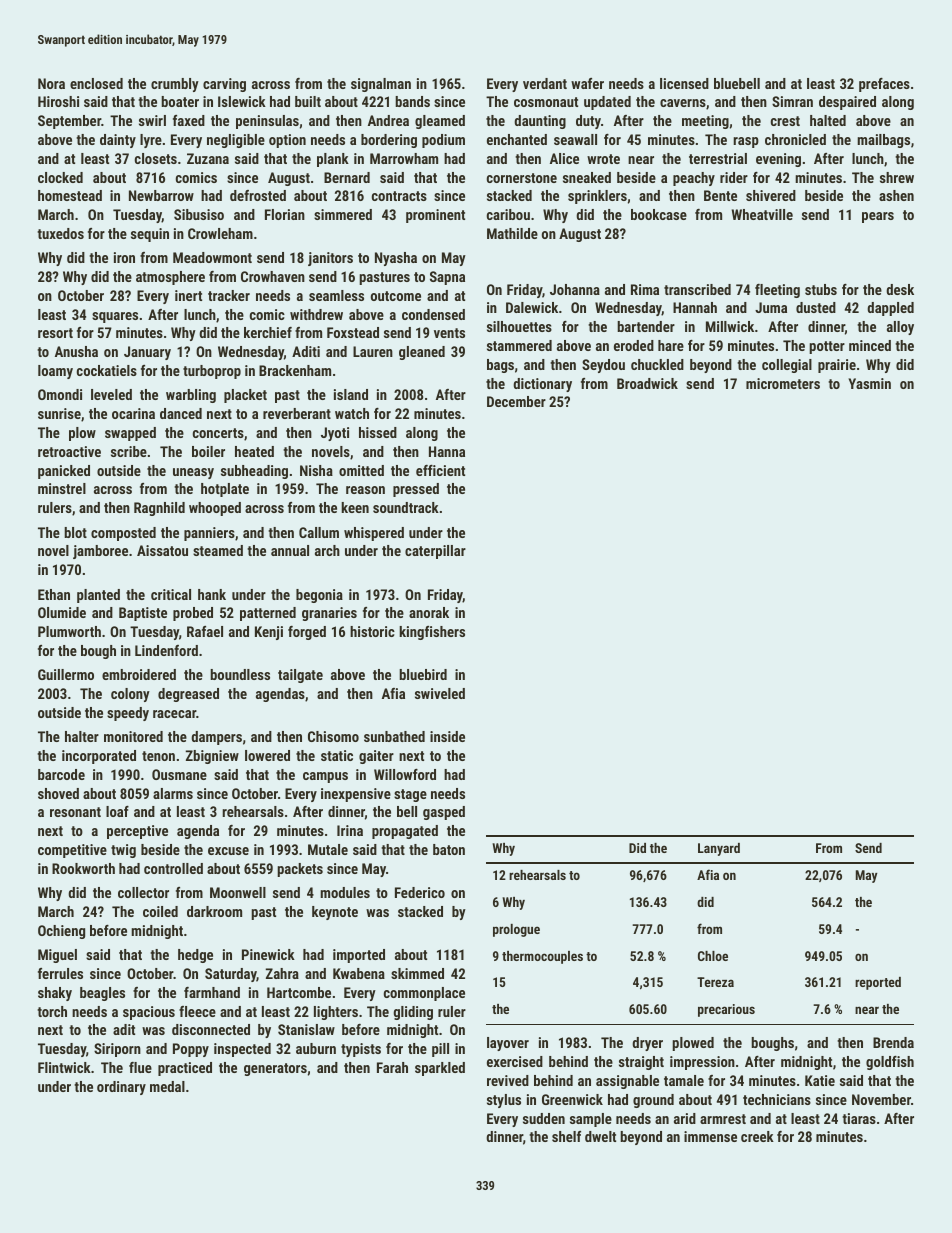  What do you see at coordinates (121, 1088) in the screenshot?
I see `ordinary` at bounding box center [121, 1088].
